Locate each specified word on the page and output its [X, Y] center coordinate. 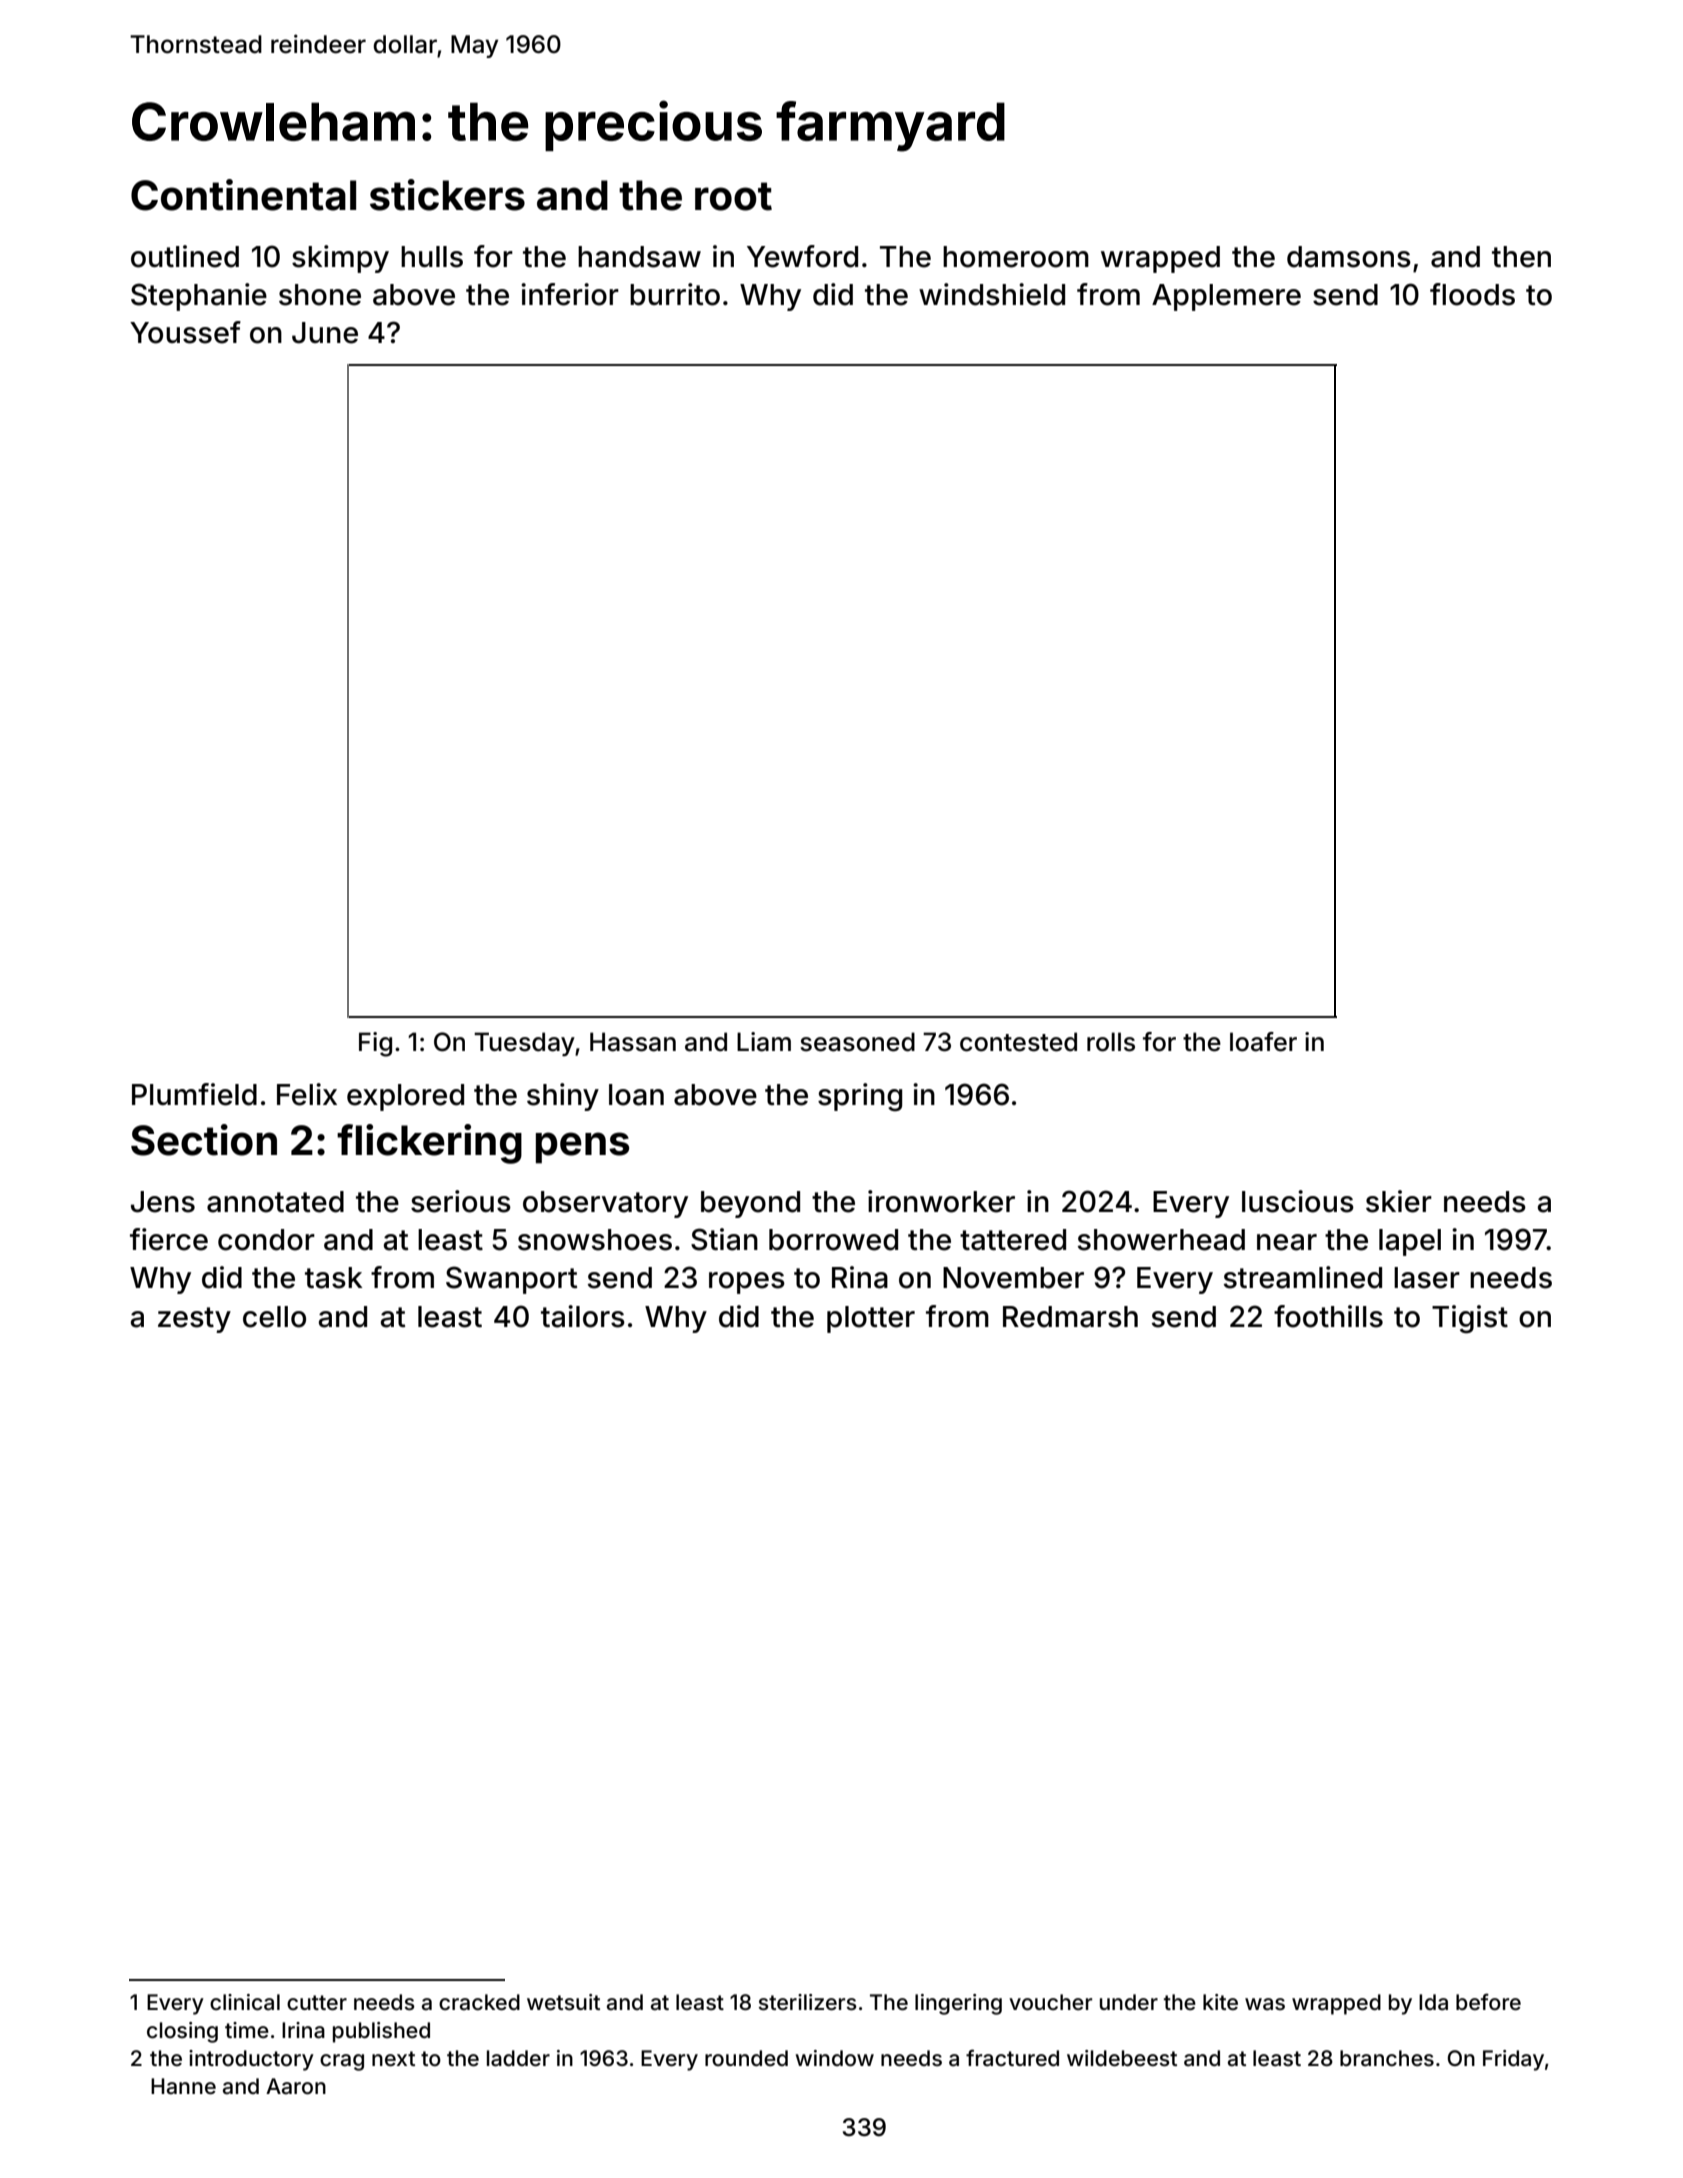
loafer [1263, 1042]
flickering [429, 1144]
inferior [570, 294]
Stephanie [199, 297]
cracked [479, 2002]
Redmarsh [1070, 1317]
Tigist [1470, 1319]
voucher [1050, 2002]
